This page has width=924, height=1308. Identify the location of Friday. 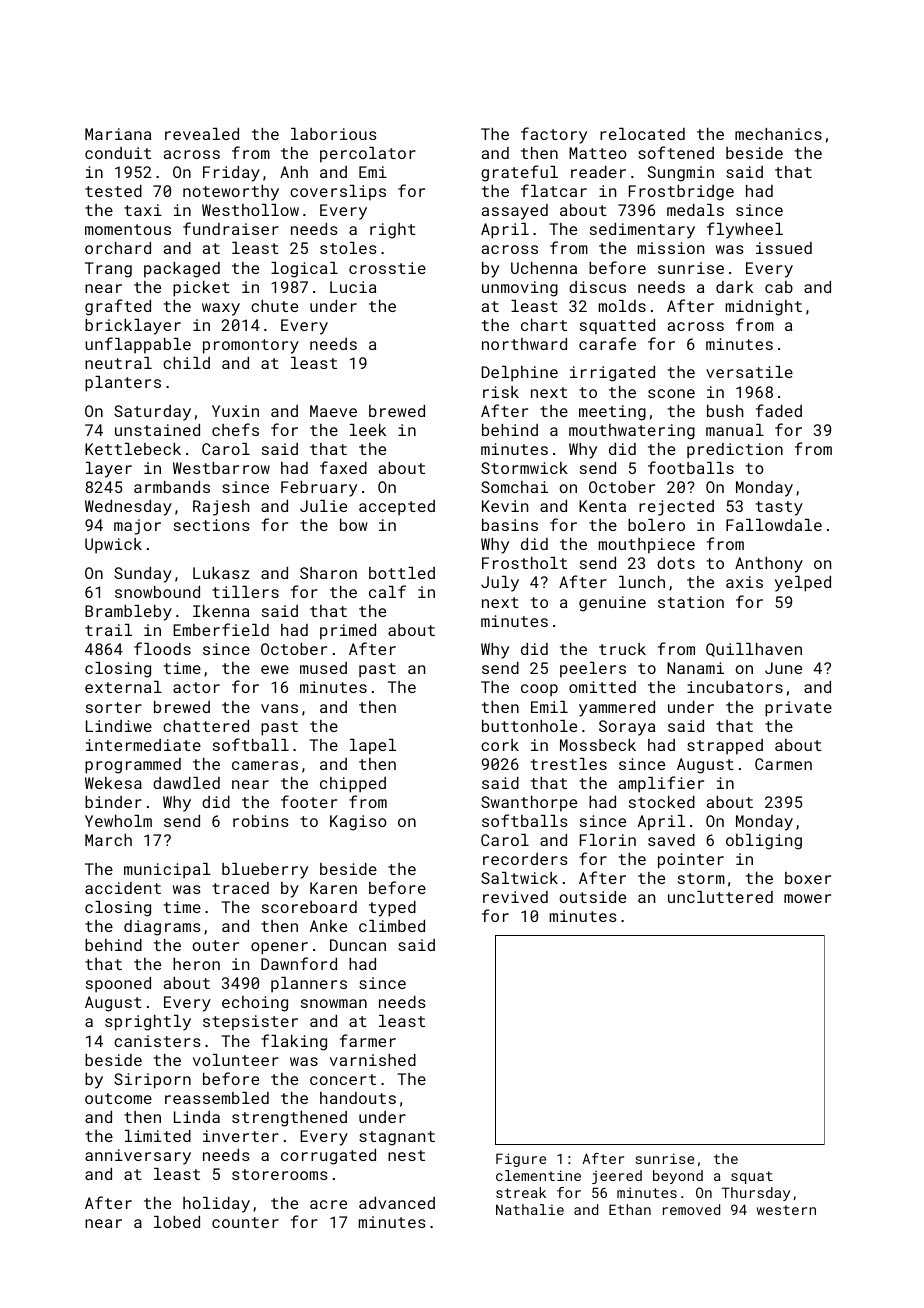
(231, 174).
